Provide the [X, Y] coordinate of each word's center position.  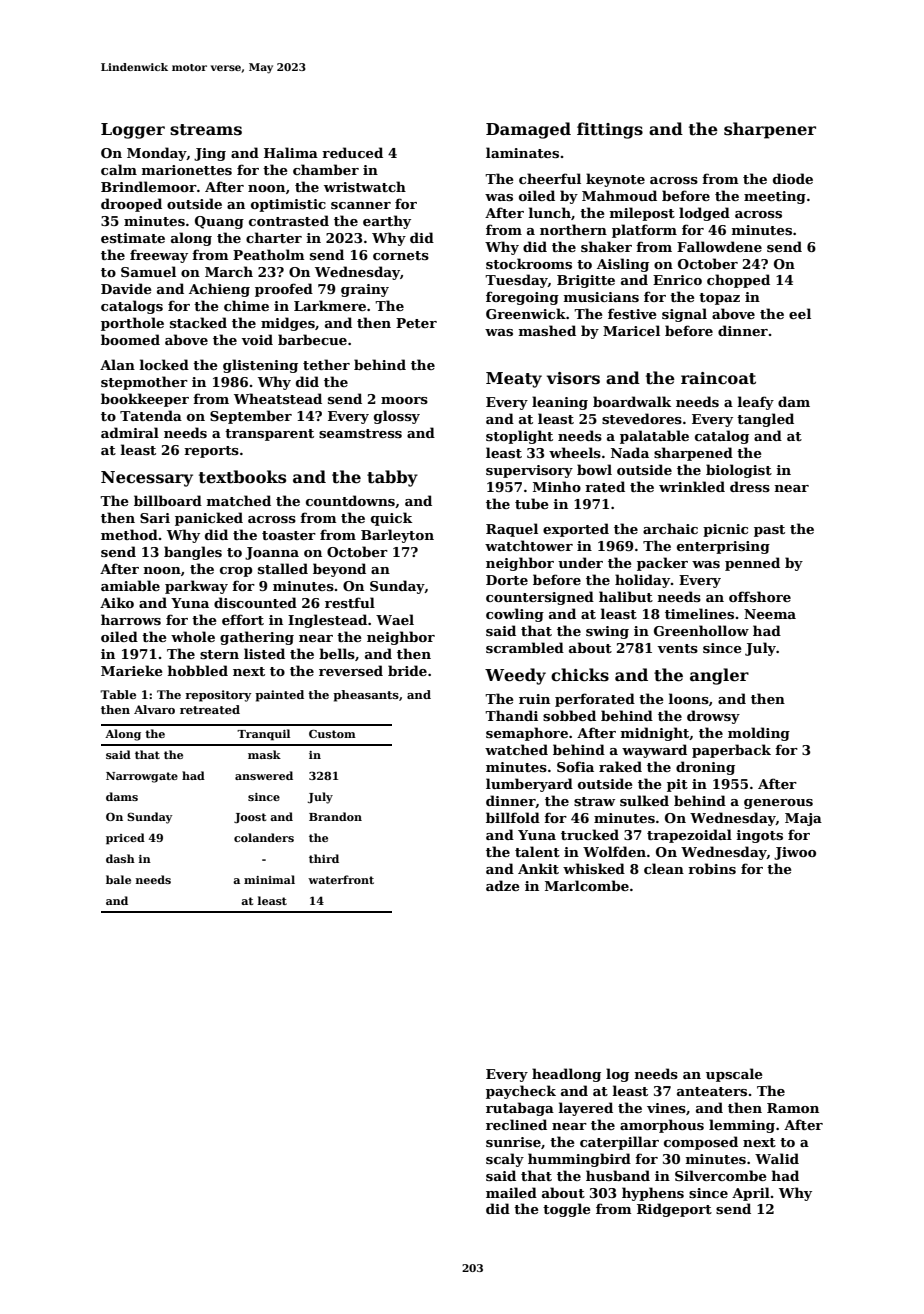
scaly [505, 1160]
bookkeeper [145, 400]
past [769, 531]
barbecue [312, 339]
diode [793, 178]
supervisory [529, 471]
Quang [219, 222]
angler [719, 676]
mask [264, 754]
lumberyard [529, 785]
